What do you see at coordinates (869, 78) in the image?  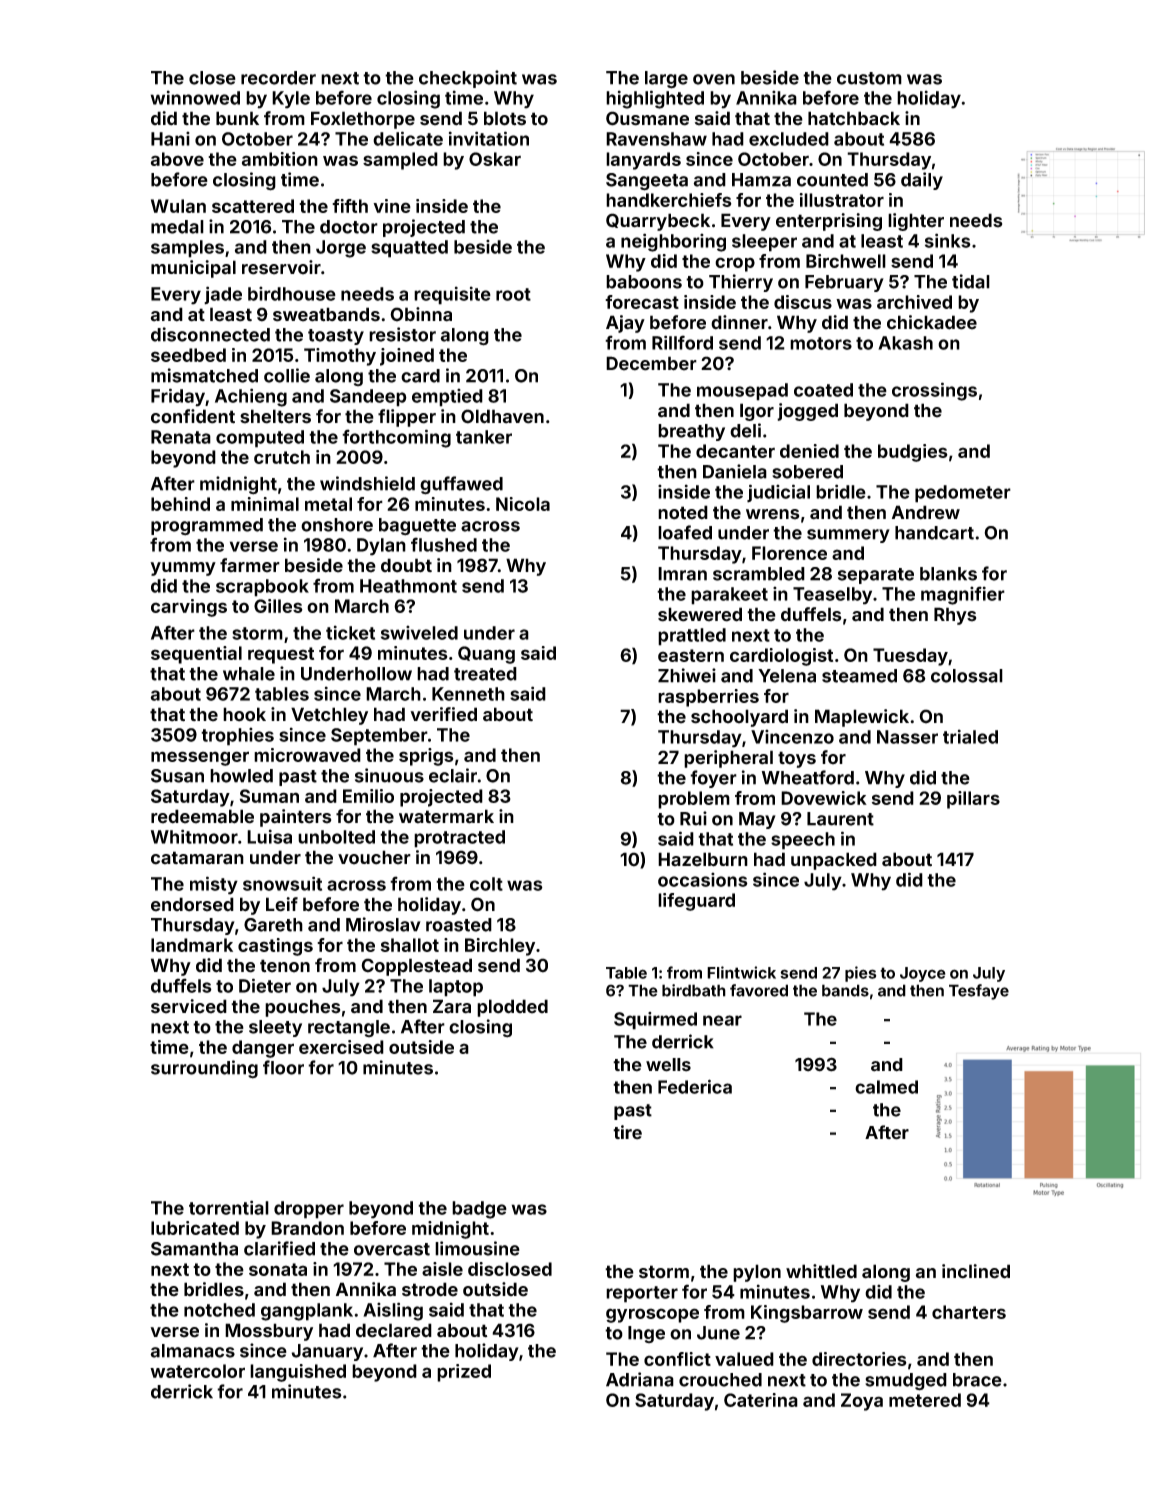 I see `custom` at bounding box center [869, 78].
